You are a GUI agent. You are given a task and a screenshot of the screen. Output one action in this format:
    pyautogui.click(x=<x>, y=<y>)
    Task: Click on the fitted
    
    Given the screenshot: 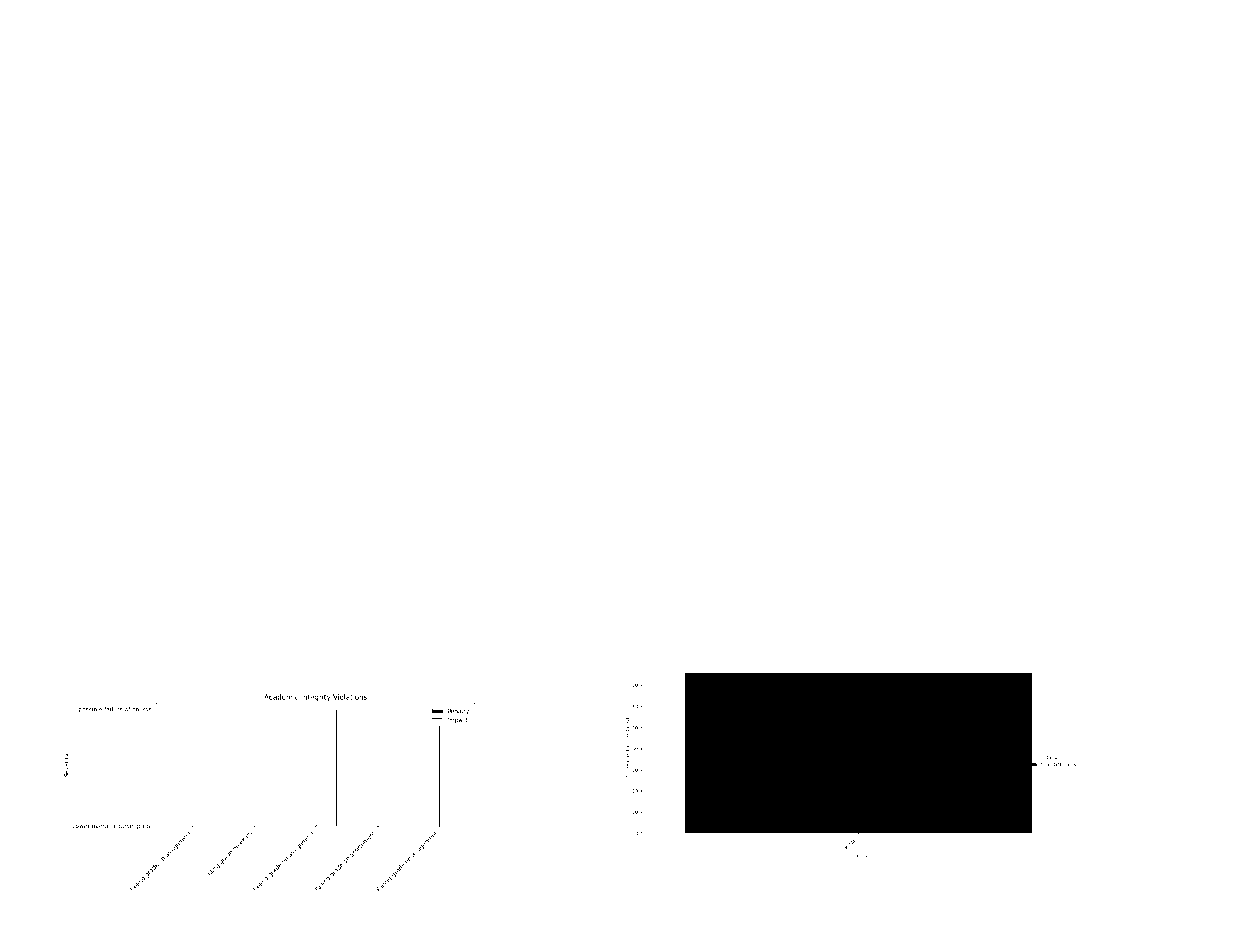 What is the action you would take?
    pyautogui.click(x=523, y=144)
